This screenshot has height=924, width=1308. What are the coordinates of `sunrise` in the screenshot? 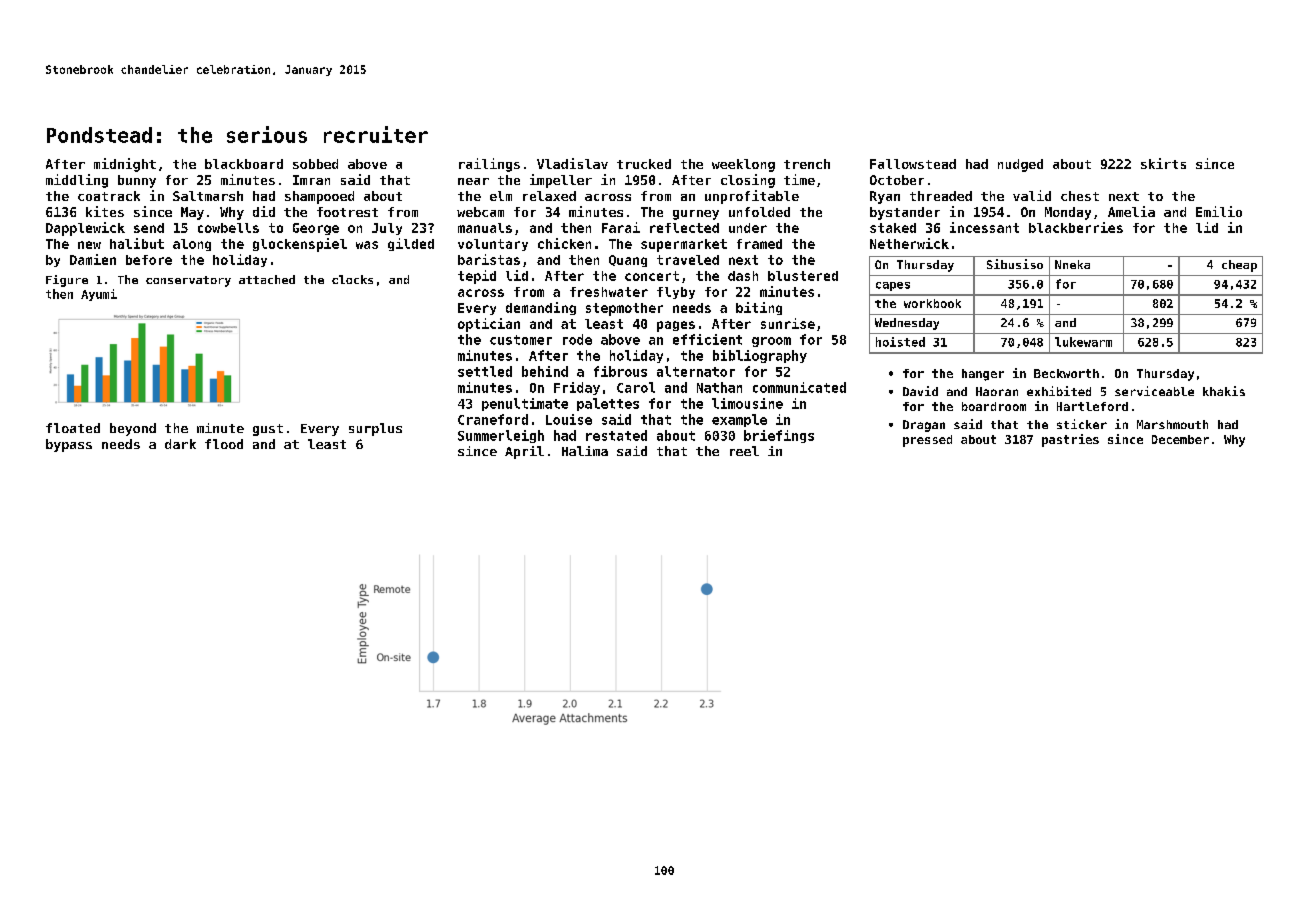 It's located at (788, 323).
